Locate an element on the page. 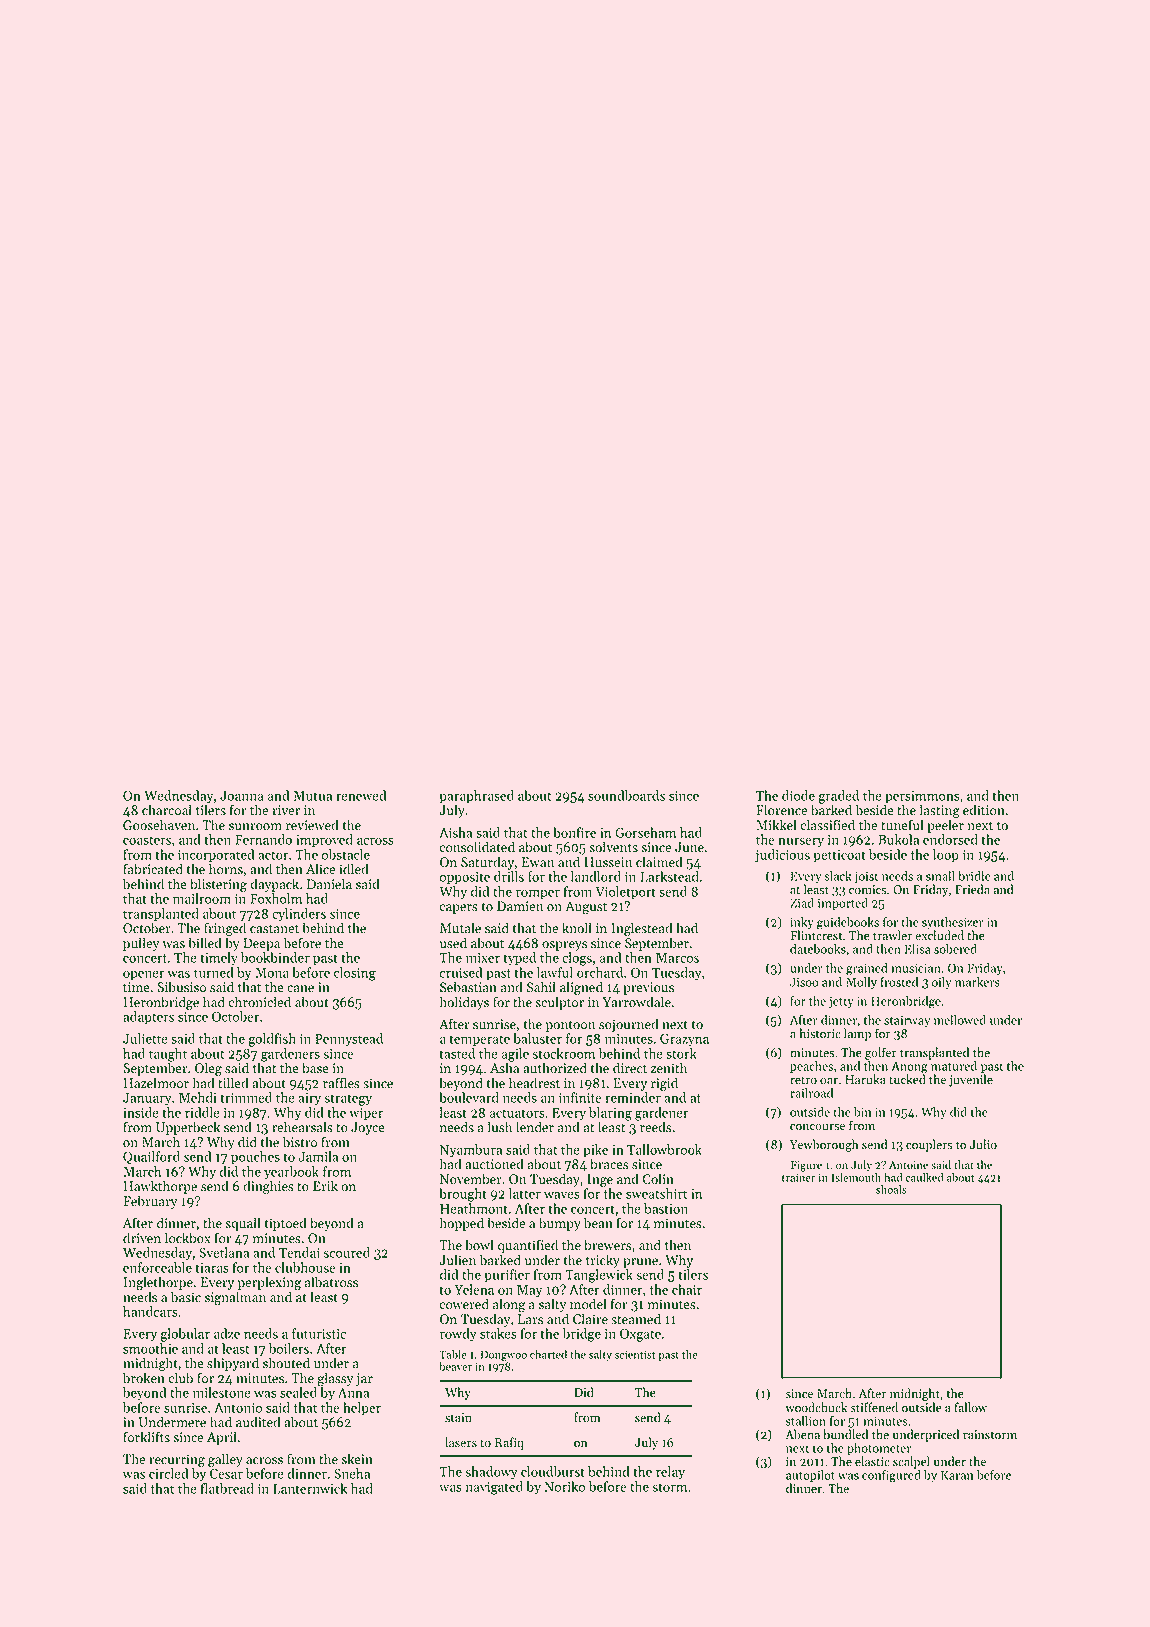 The height and width of the image is (1627, 1150). concourse is located at coordinates (817, 1127).
